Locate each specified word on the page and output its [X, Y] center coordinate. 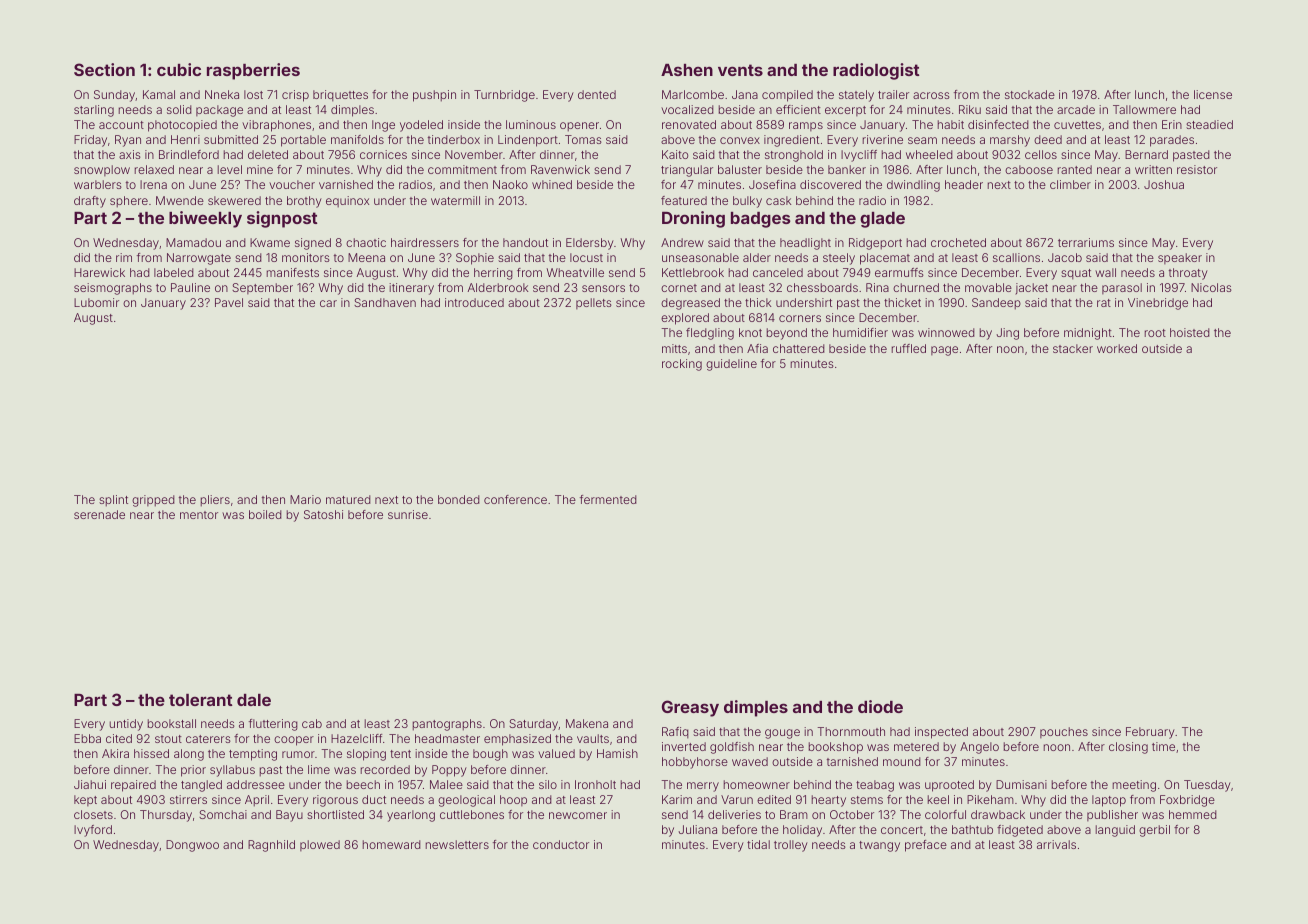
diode [880, 706]
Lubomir [96, 302]
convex [740, 140]
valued [556, 753]
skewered [234, 200]
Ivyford [93, 831]
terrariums [1086, 242]
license [1213, 94]
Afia [757, 348]
